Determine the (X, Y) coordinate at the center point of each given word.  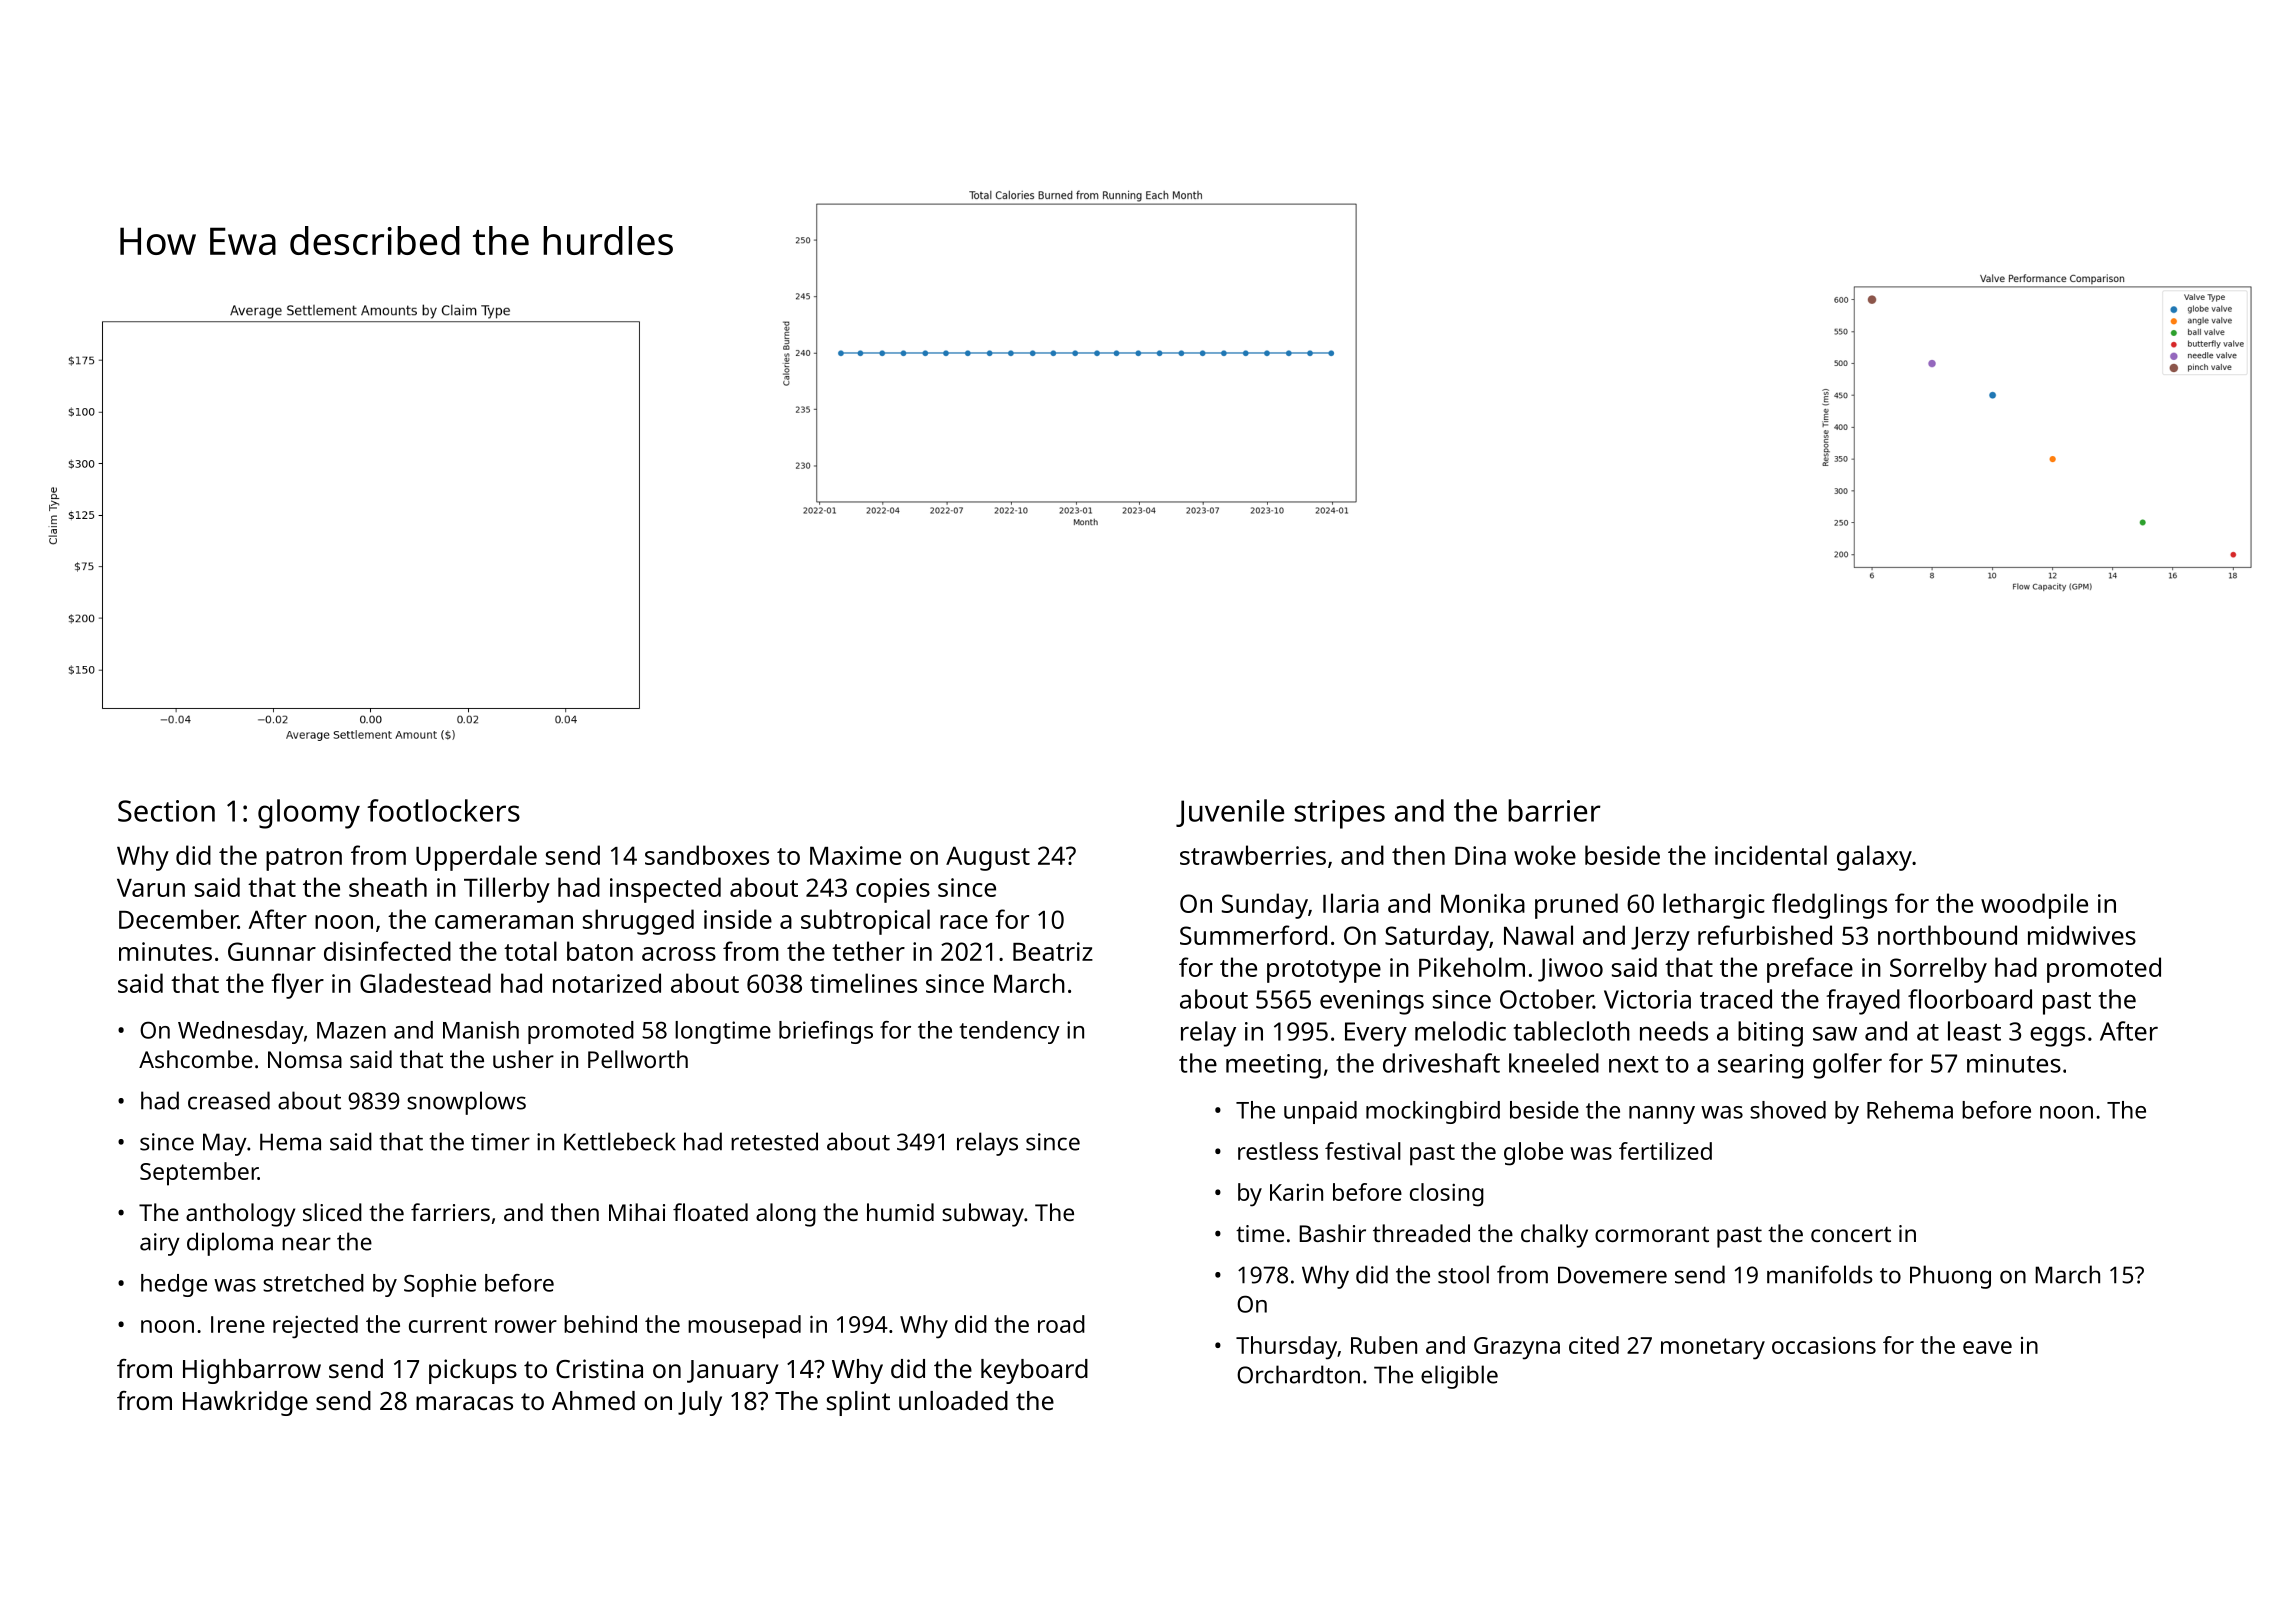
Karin (1296, 1192)
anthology (240, 1215)
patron (304, 859)
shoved (1788, 1110)
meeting (1273, 1066)
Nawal (1538, 935)
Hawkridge (245, 1403)
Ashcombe (196, 1059)
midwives (2082, 935)
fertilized (1665, 1151)
